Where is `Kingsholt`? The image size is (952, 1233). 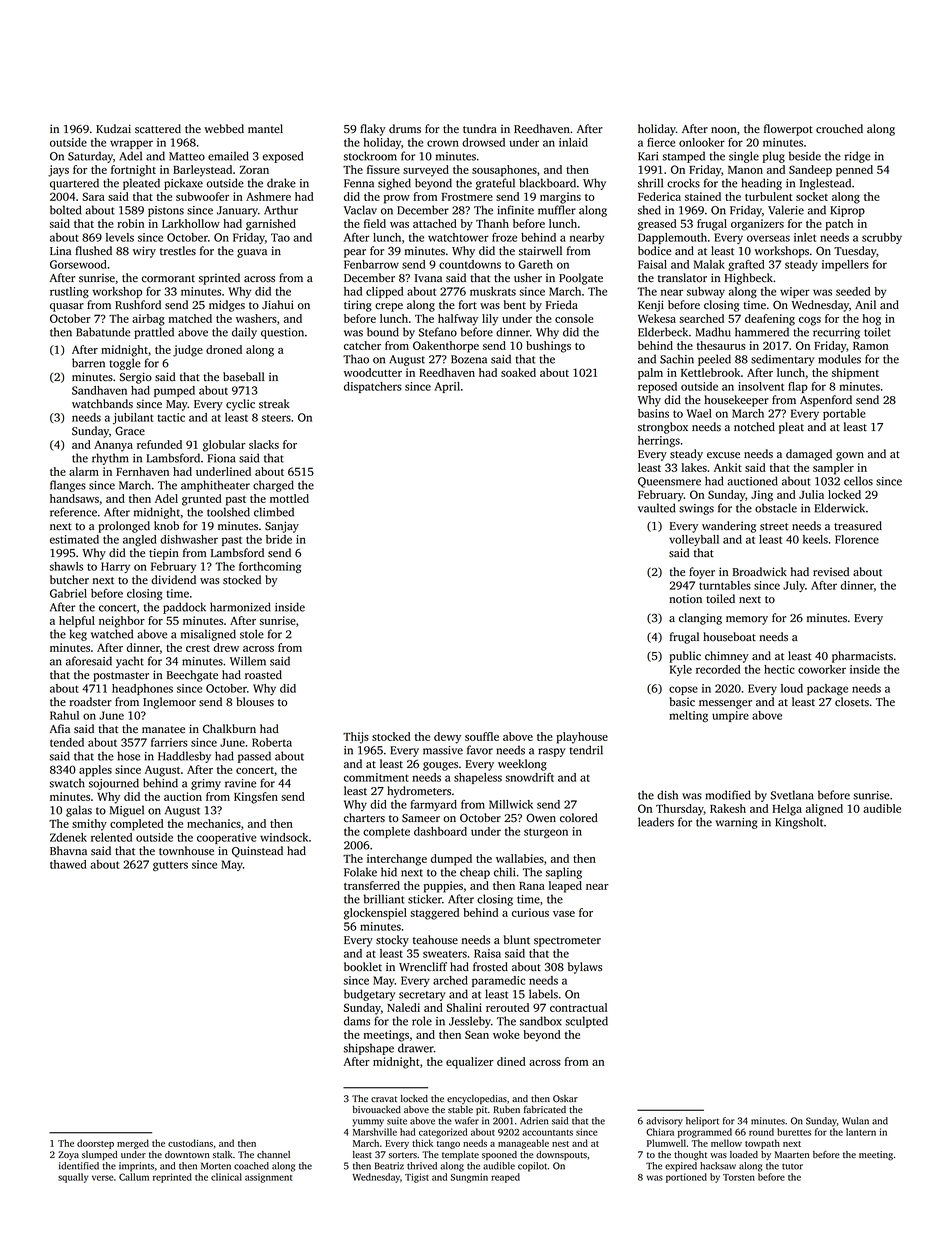 Kingsholt is located at coordinates (799, 823).
